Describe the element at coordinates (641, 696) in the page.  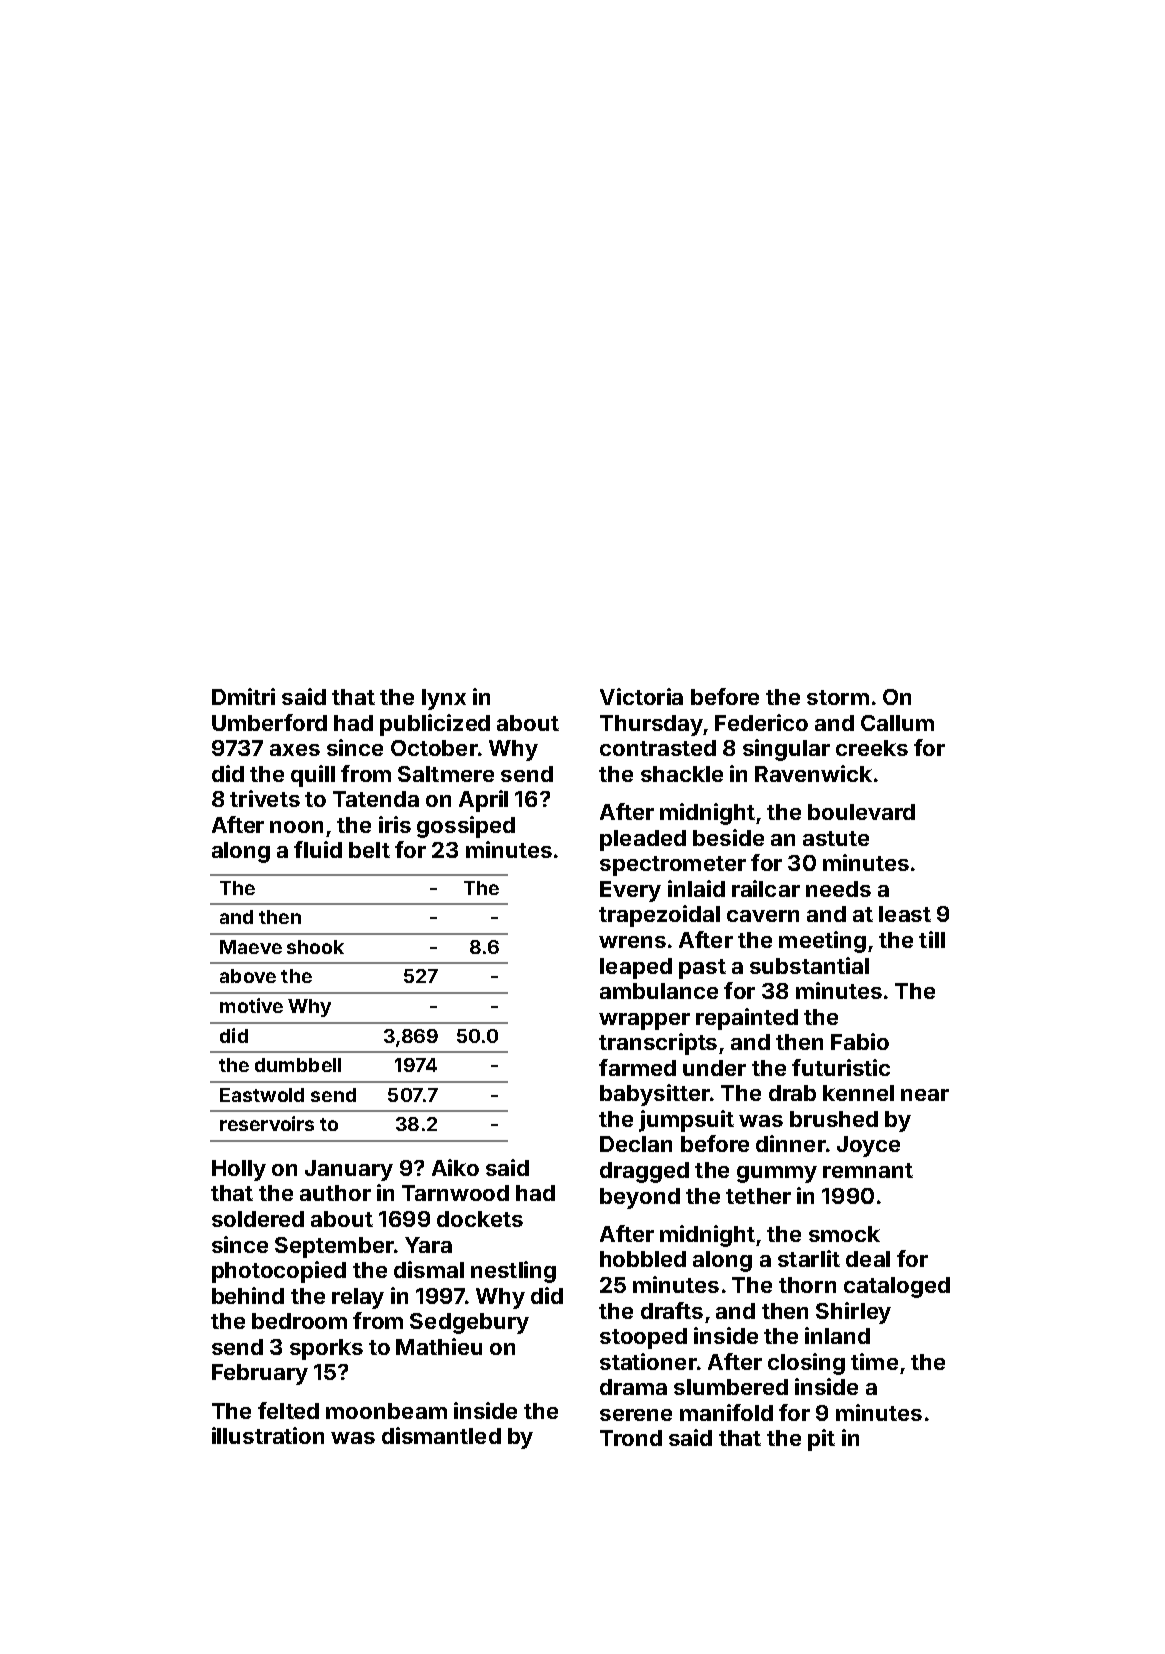
I see `Victoria` at that location.
